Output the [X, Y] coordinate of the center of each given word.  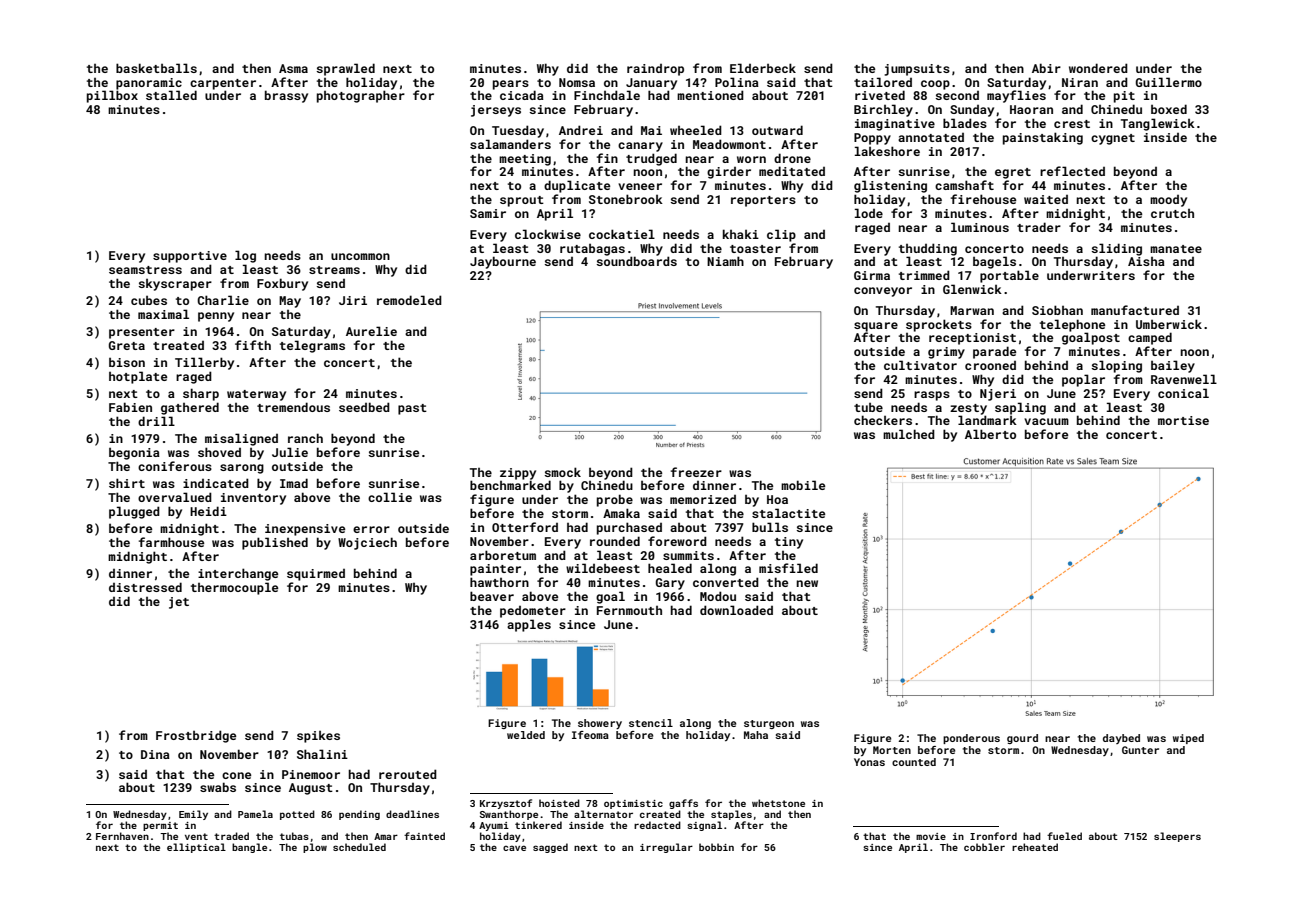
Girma [872, 275]
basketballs [156, 68]
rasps [932, 396]
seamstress [145, 270]
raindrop [655, 70]
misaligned [241, 439]
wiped [1188, 739]
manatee [1176, 249]
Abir [1046, 68]
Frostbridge [196, 736]
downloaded [736, 610]
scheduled [359, 847]
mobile [803, 485]
